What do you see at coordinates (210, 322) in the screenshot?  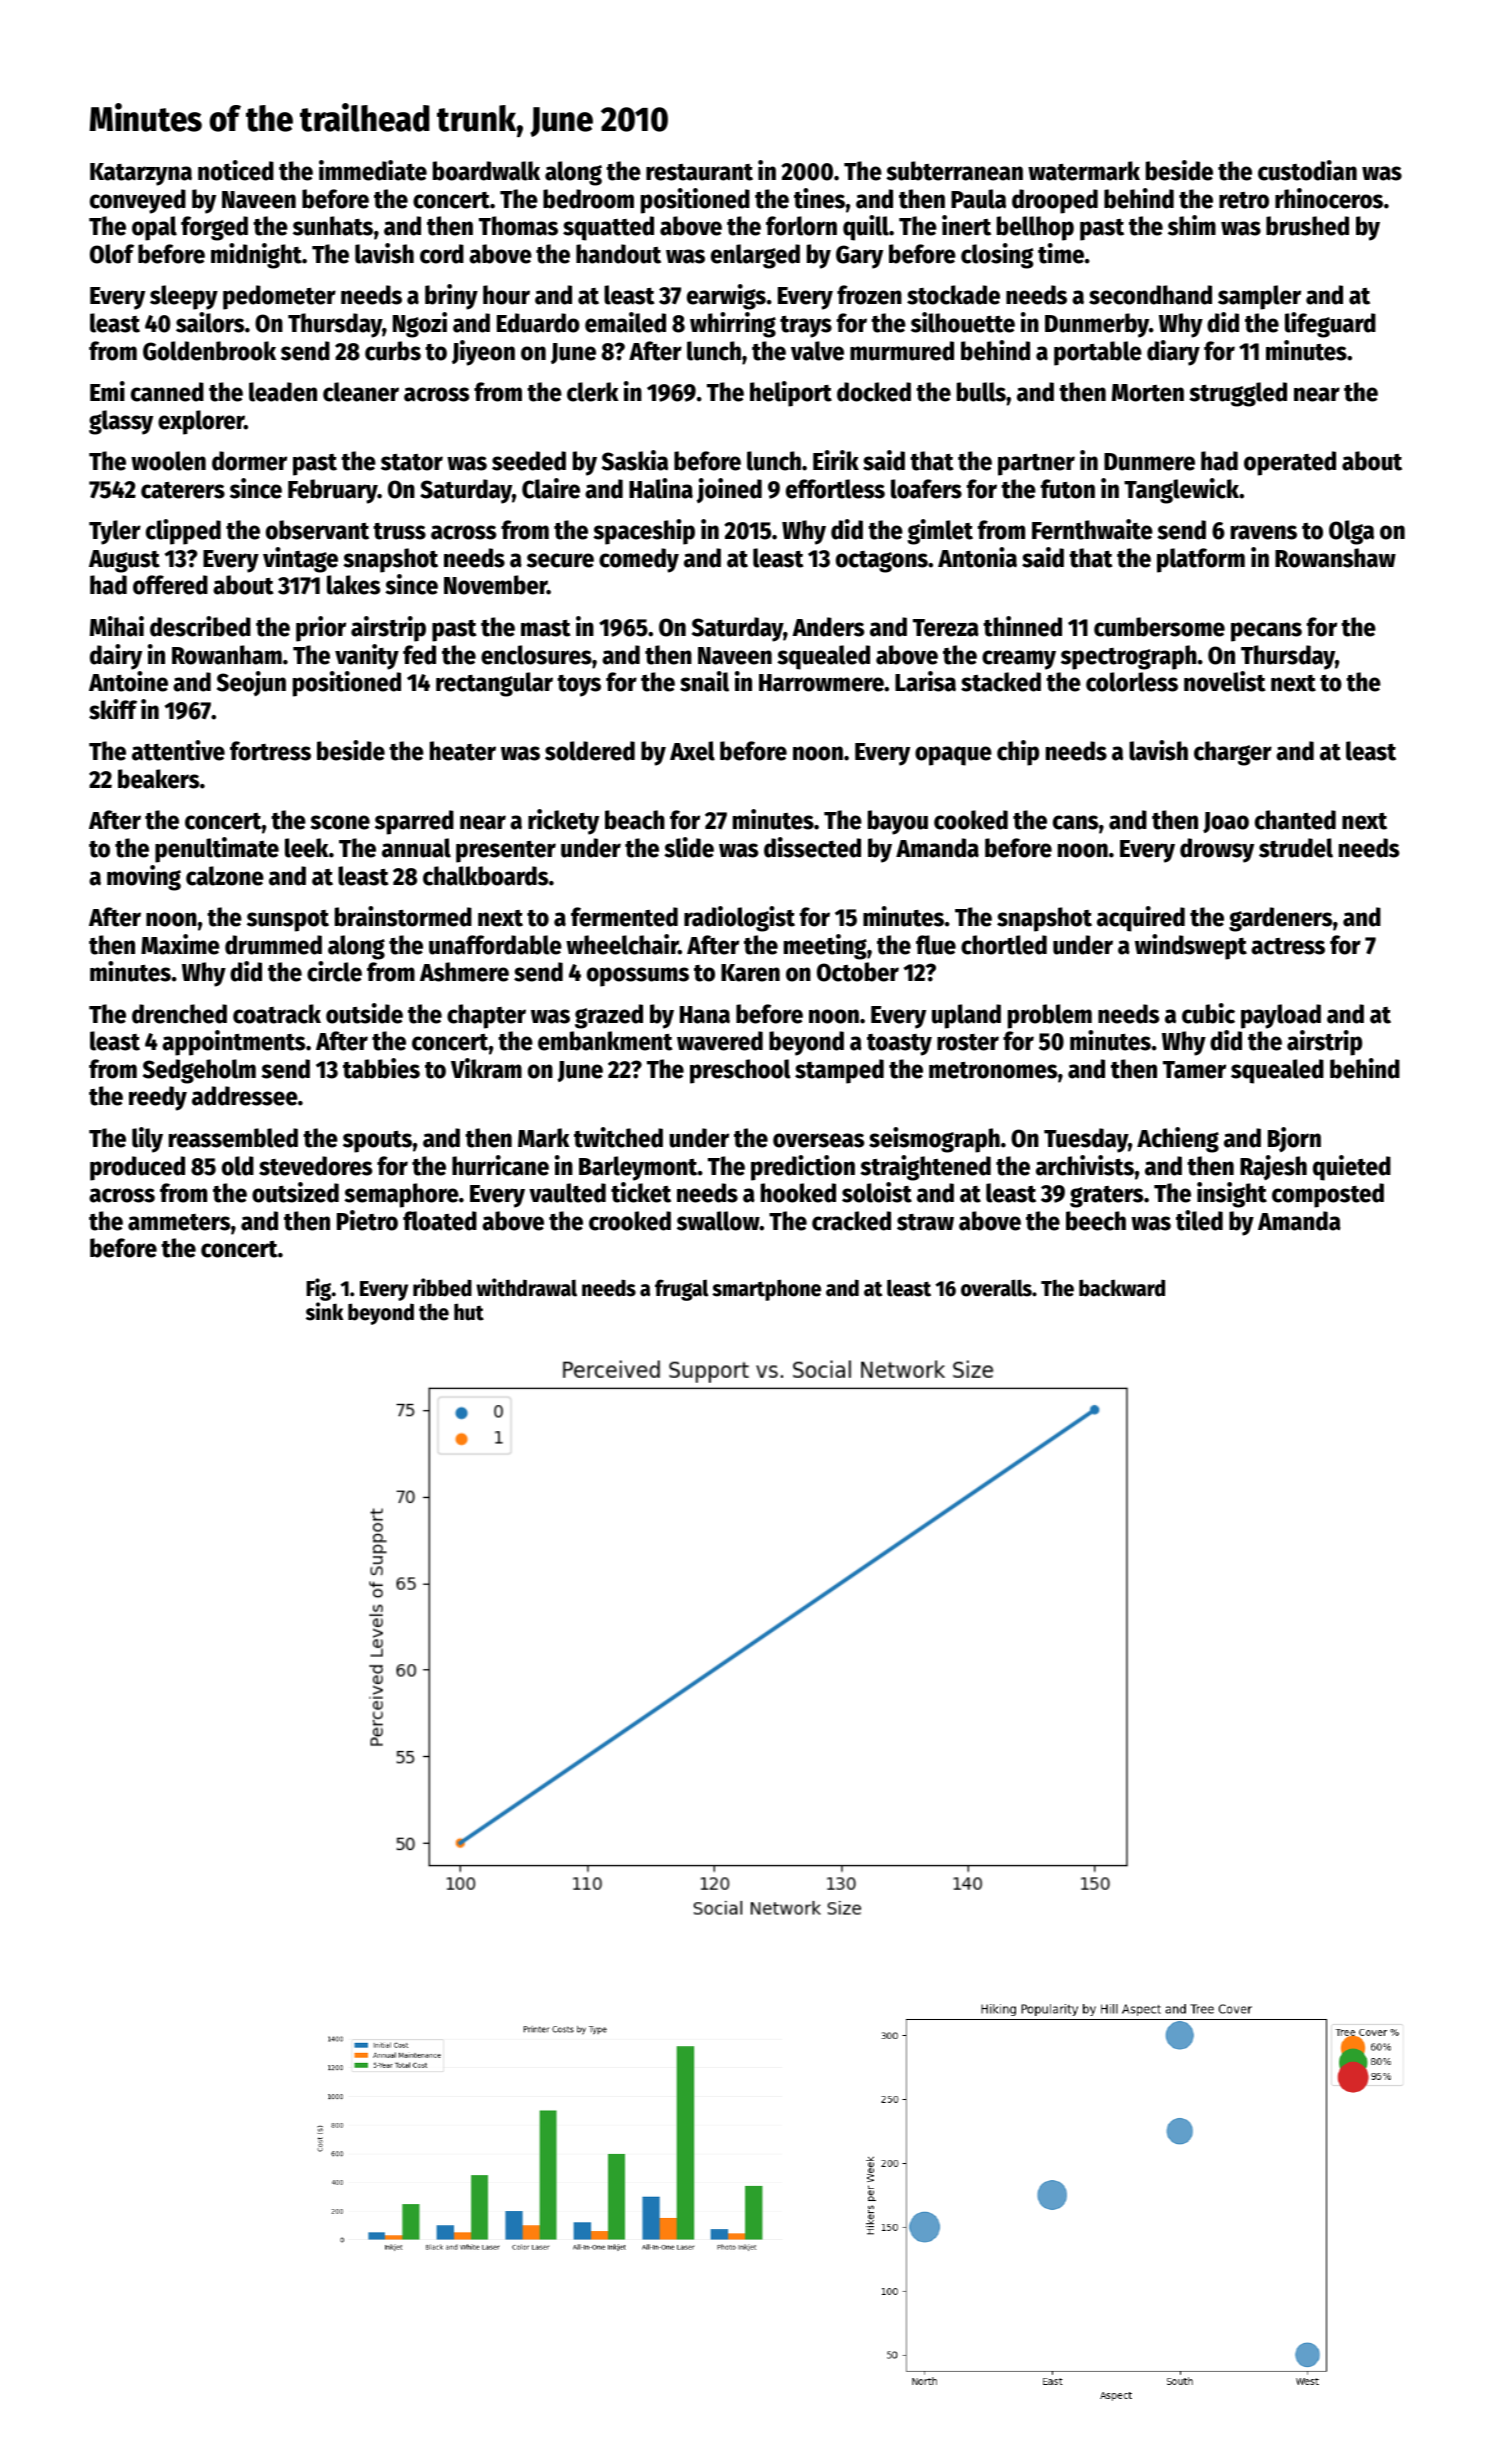 I see `sailors` at bounding box center [210, 322].
